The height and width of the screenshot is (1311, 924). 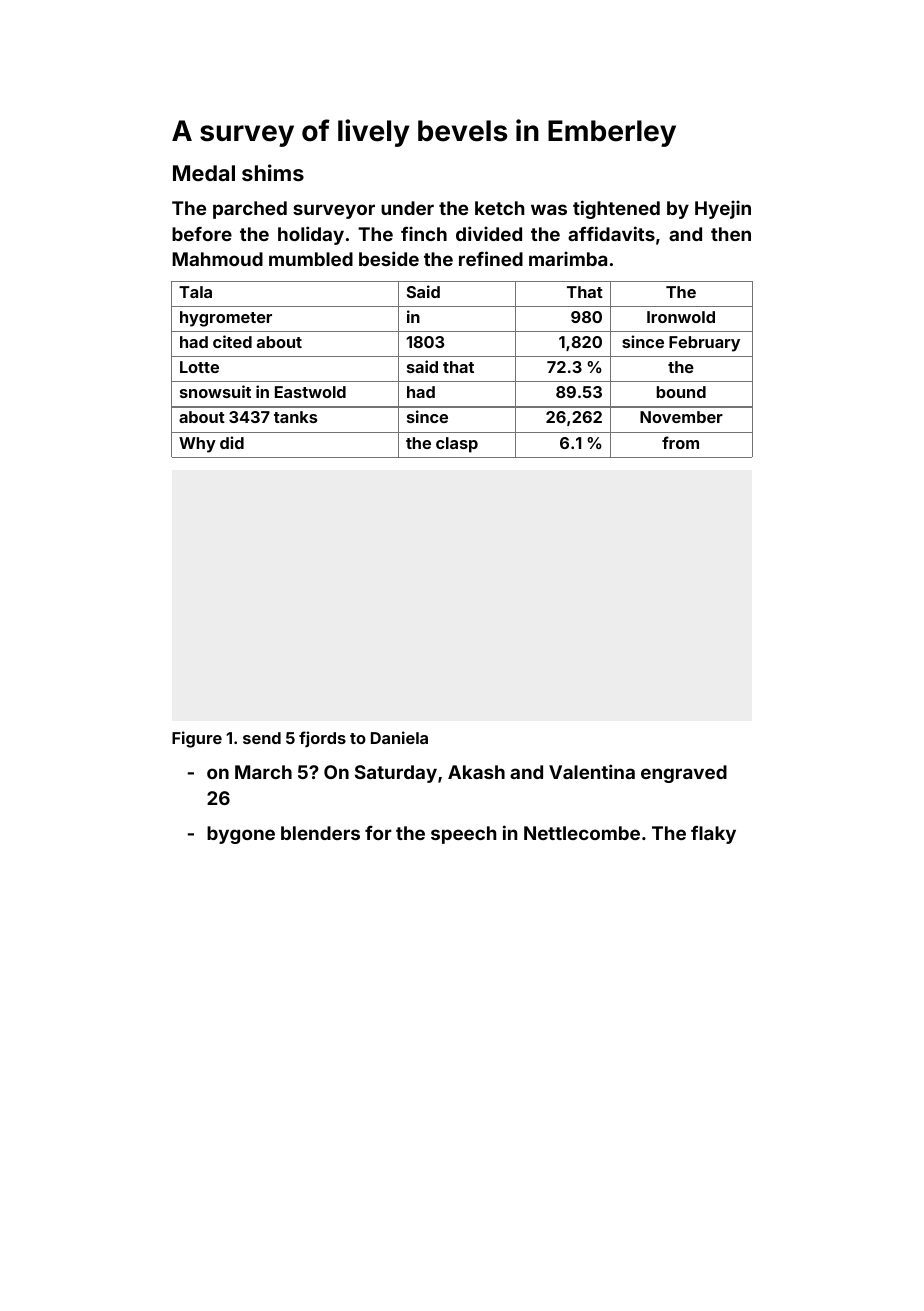 I want to click on refined, so click(x=491, y=258).
